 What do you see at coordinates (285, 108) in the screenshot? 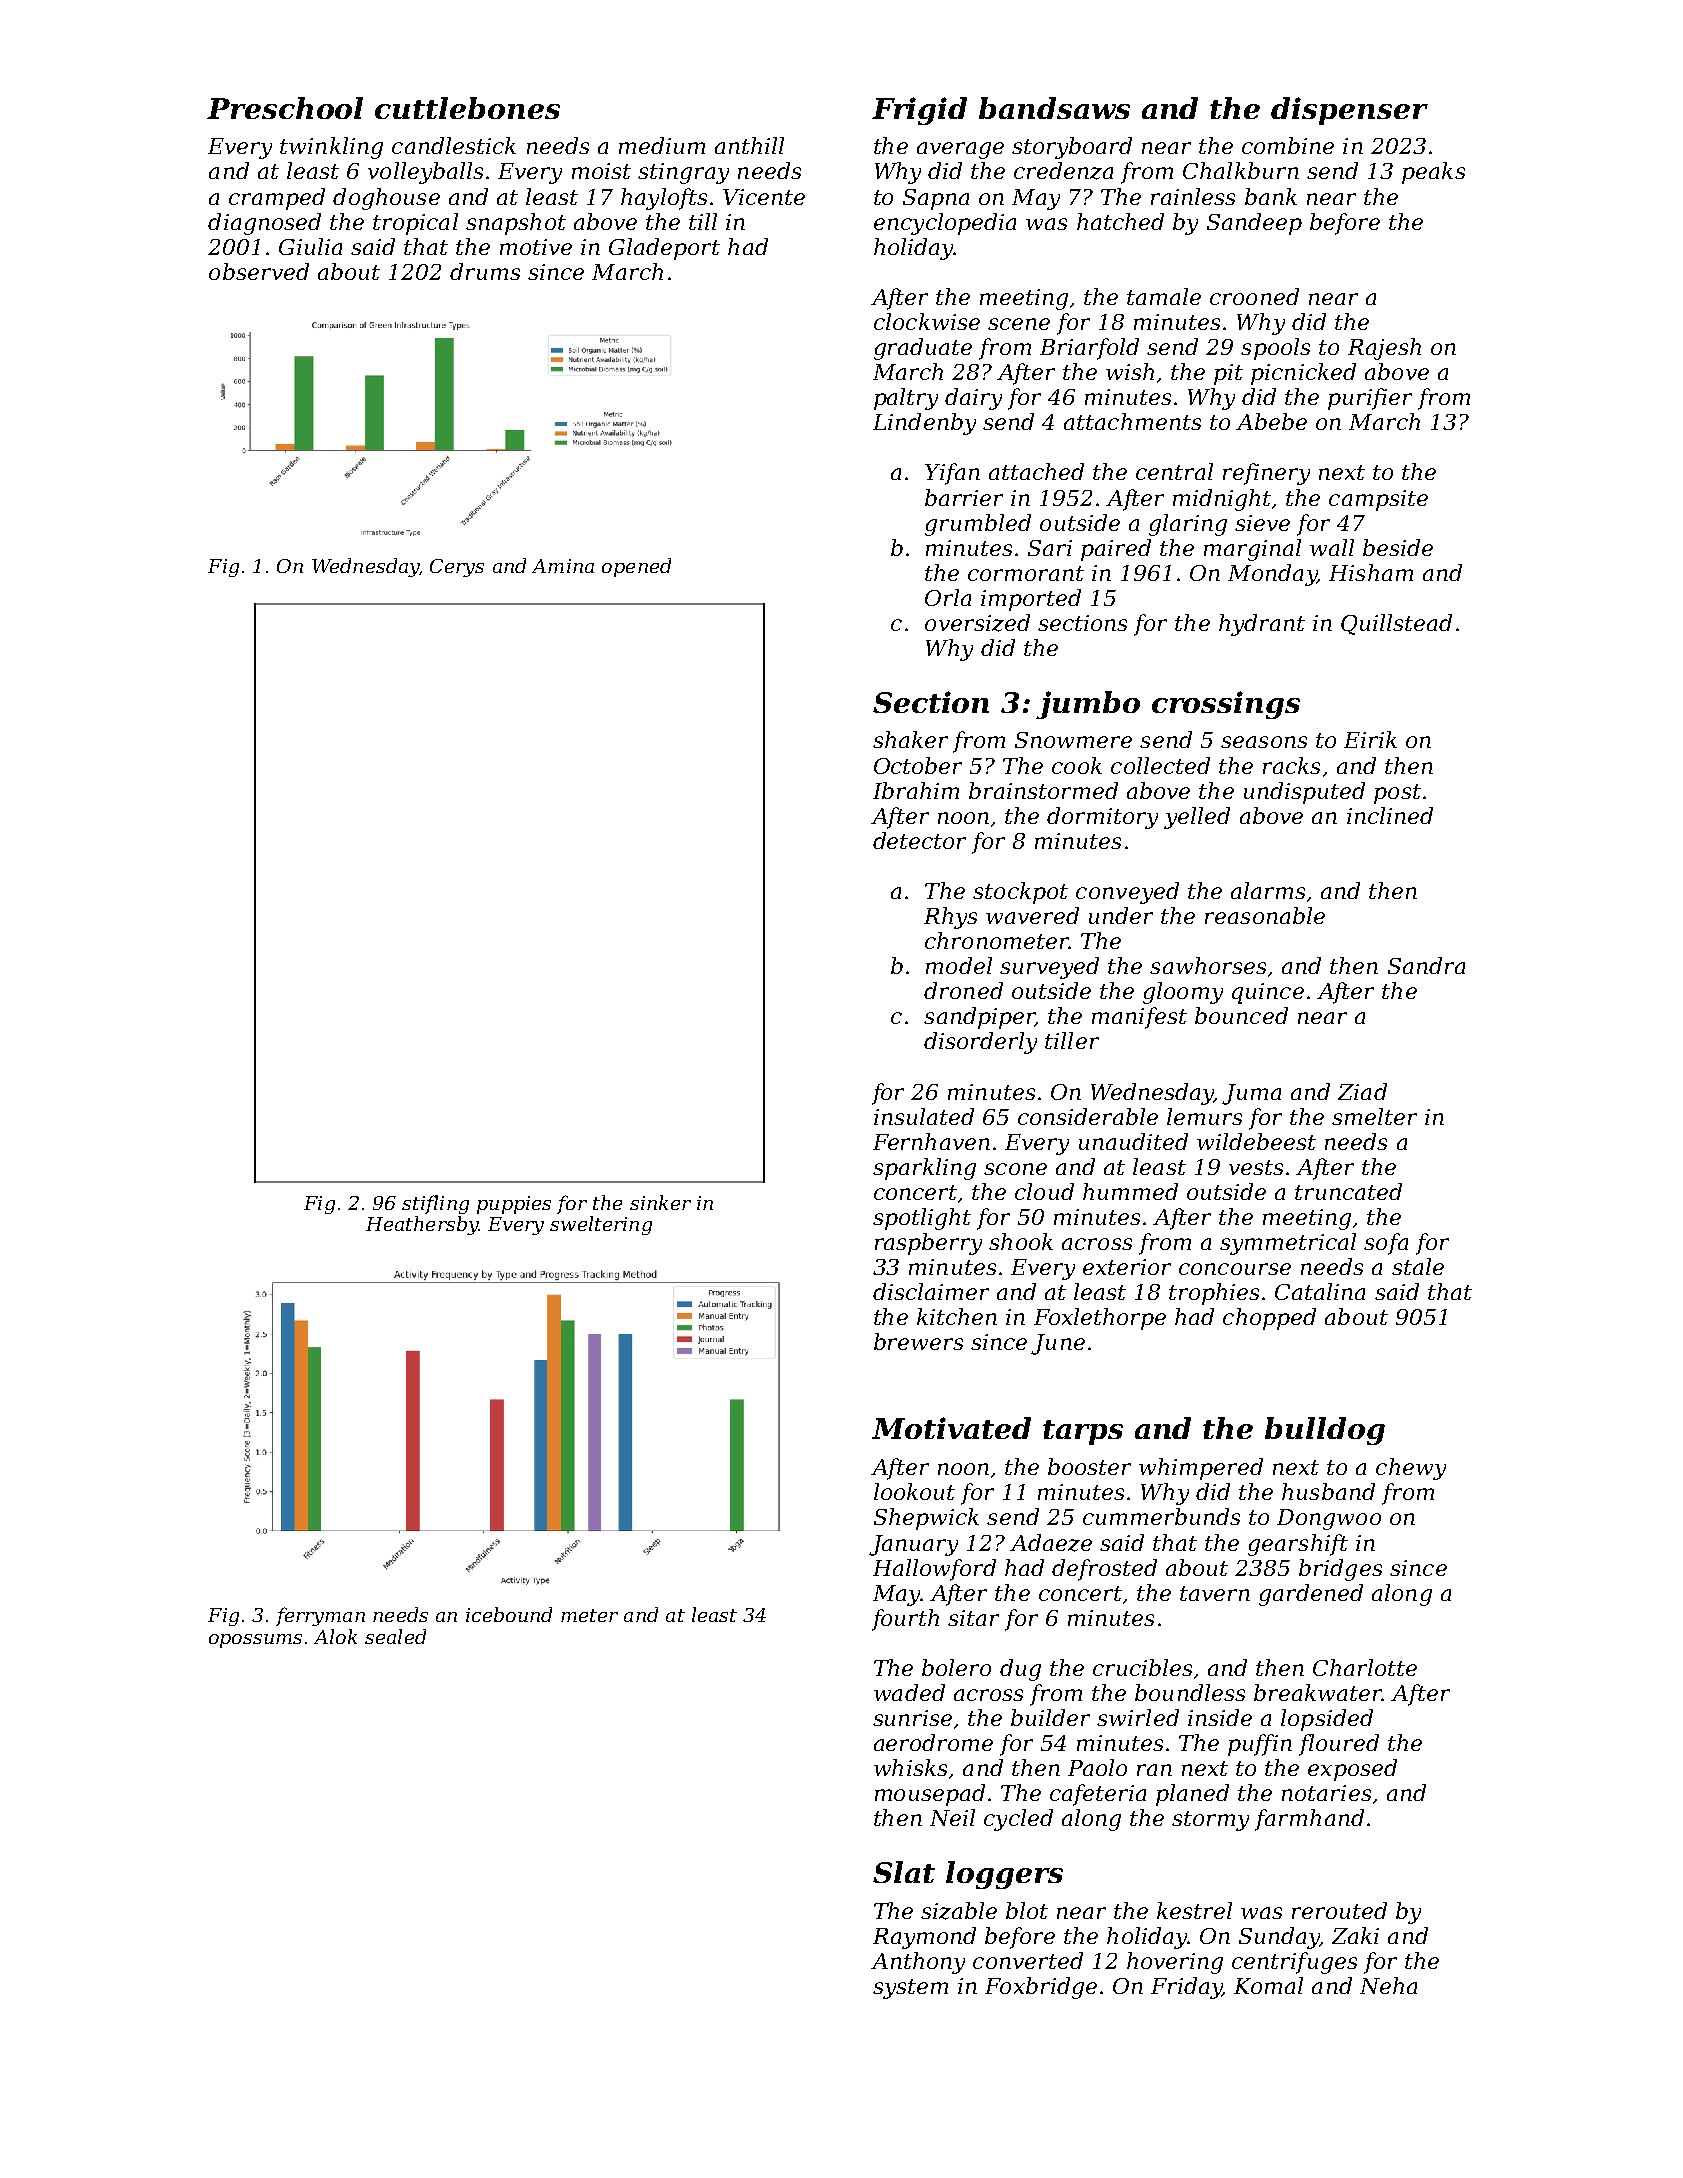
I see `Preschool` at bounding box center [285, 108].
